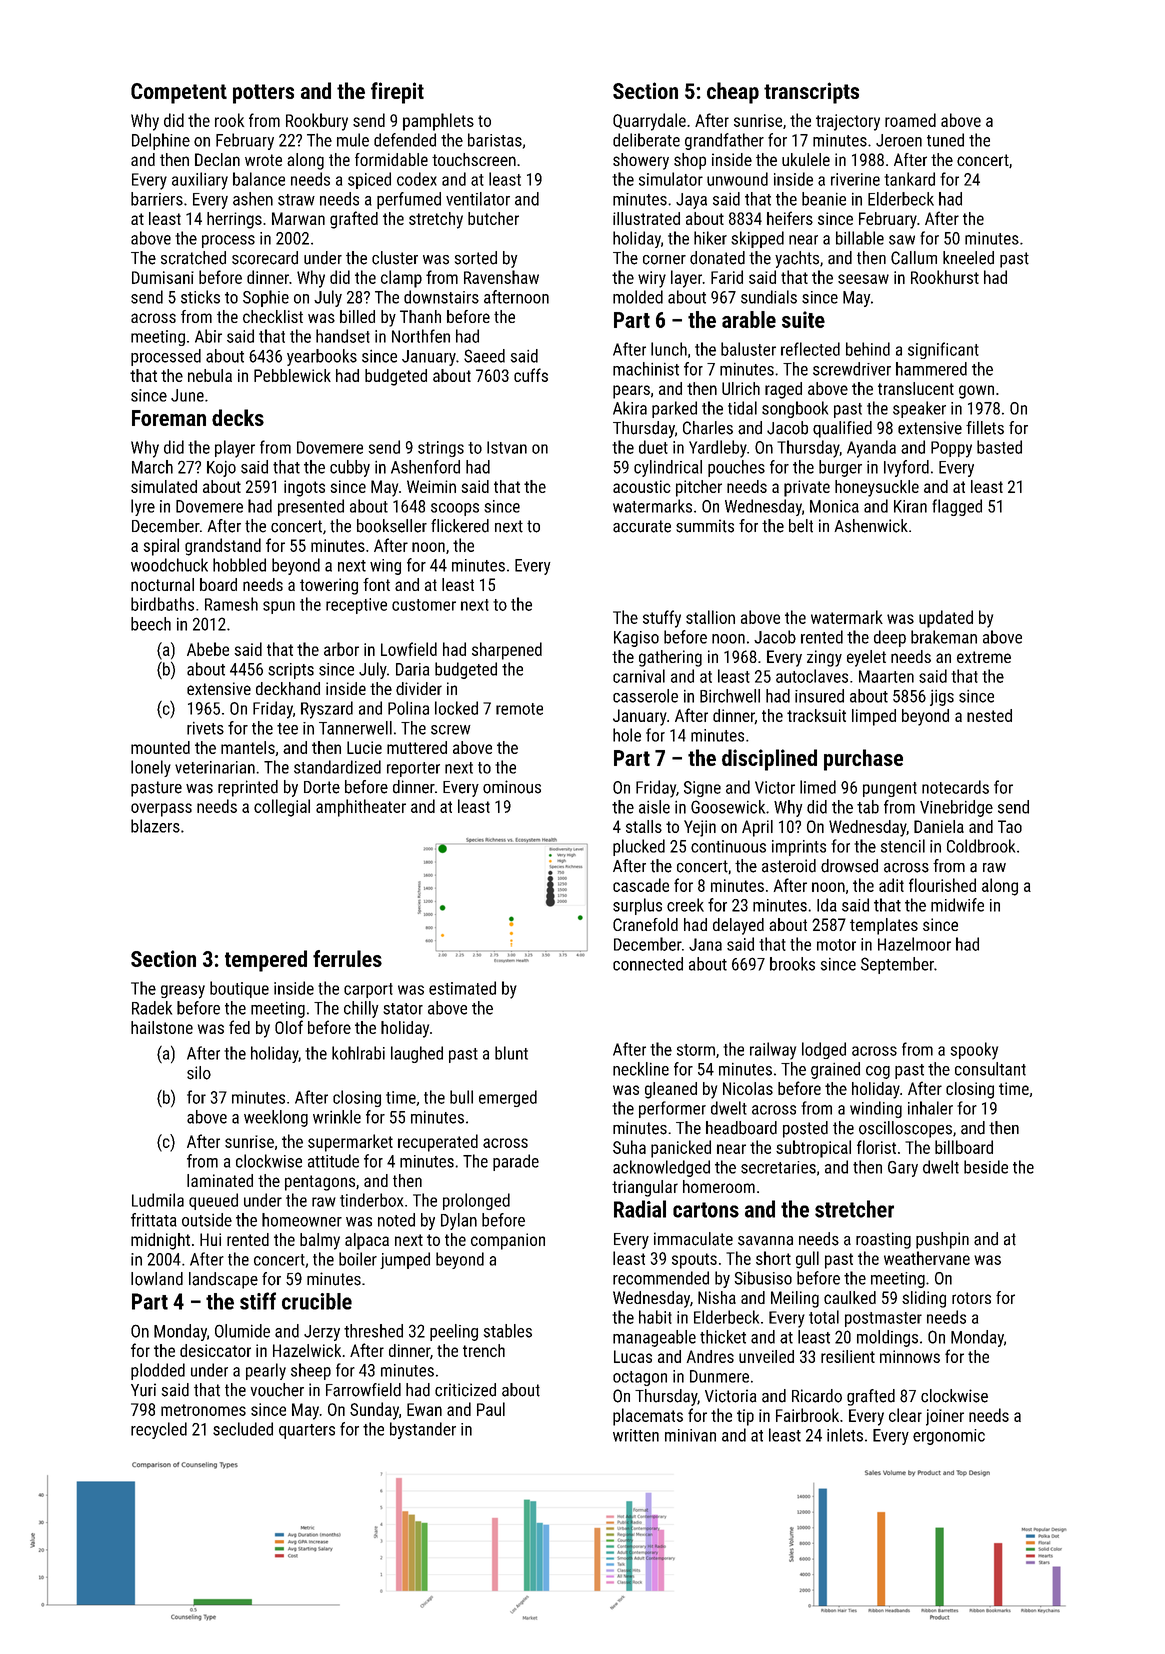 The image size is (1165, 1654). What do you see at coordinates (462, 988) in the screenshot?
I see `estimated` at bounding box center [462, 988].
